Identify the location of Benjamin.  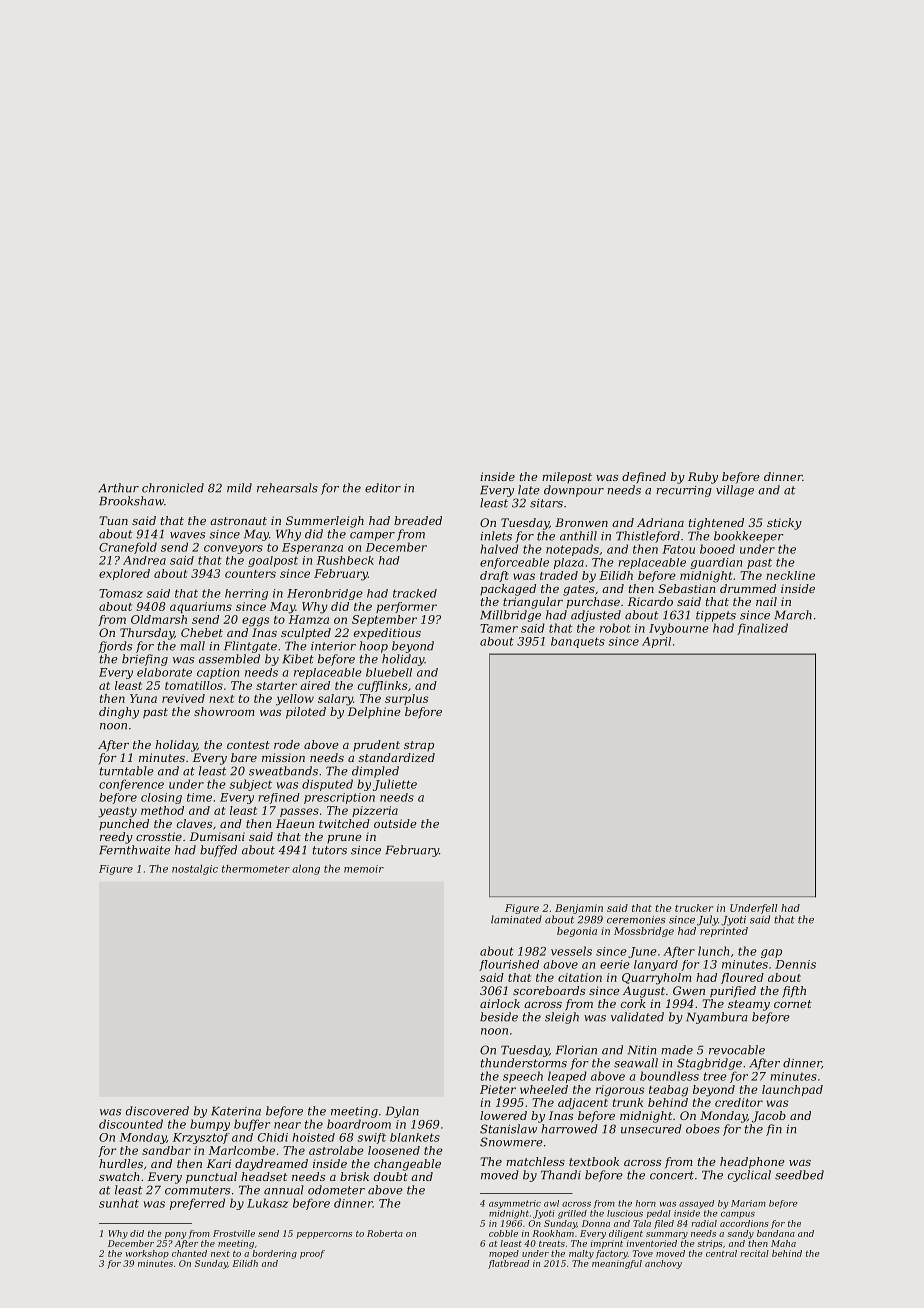
(579, 909).
